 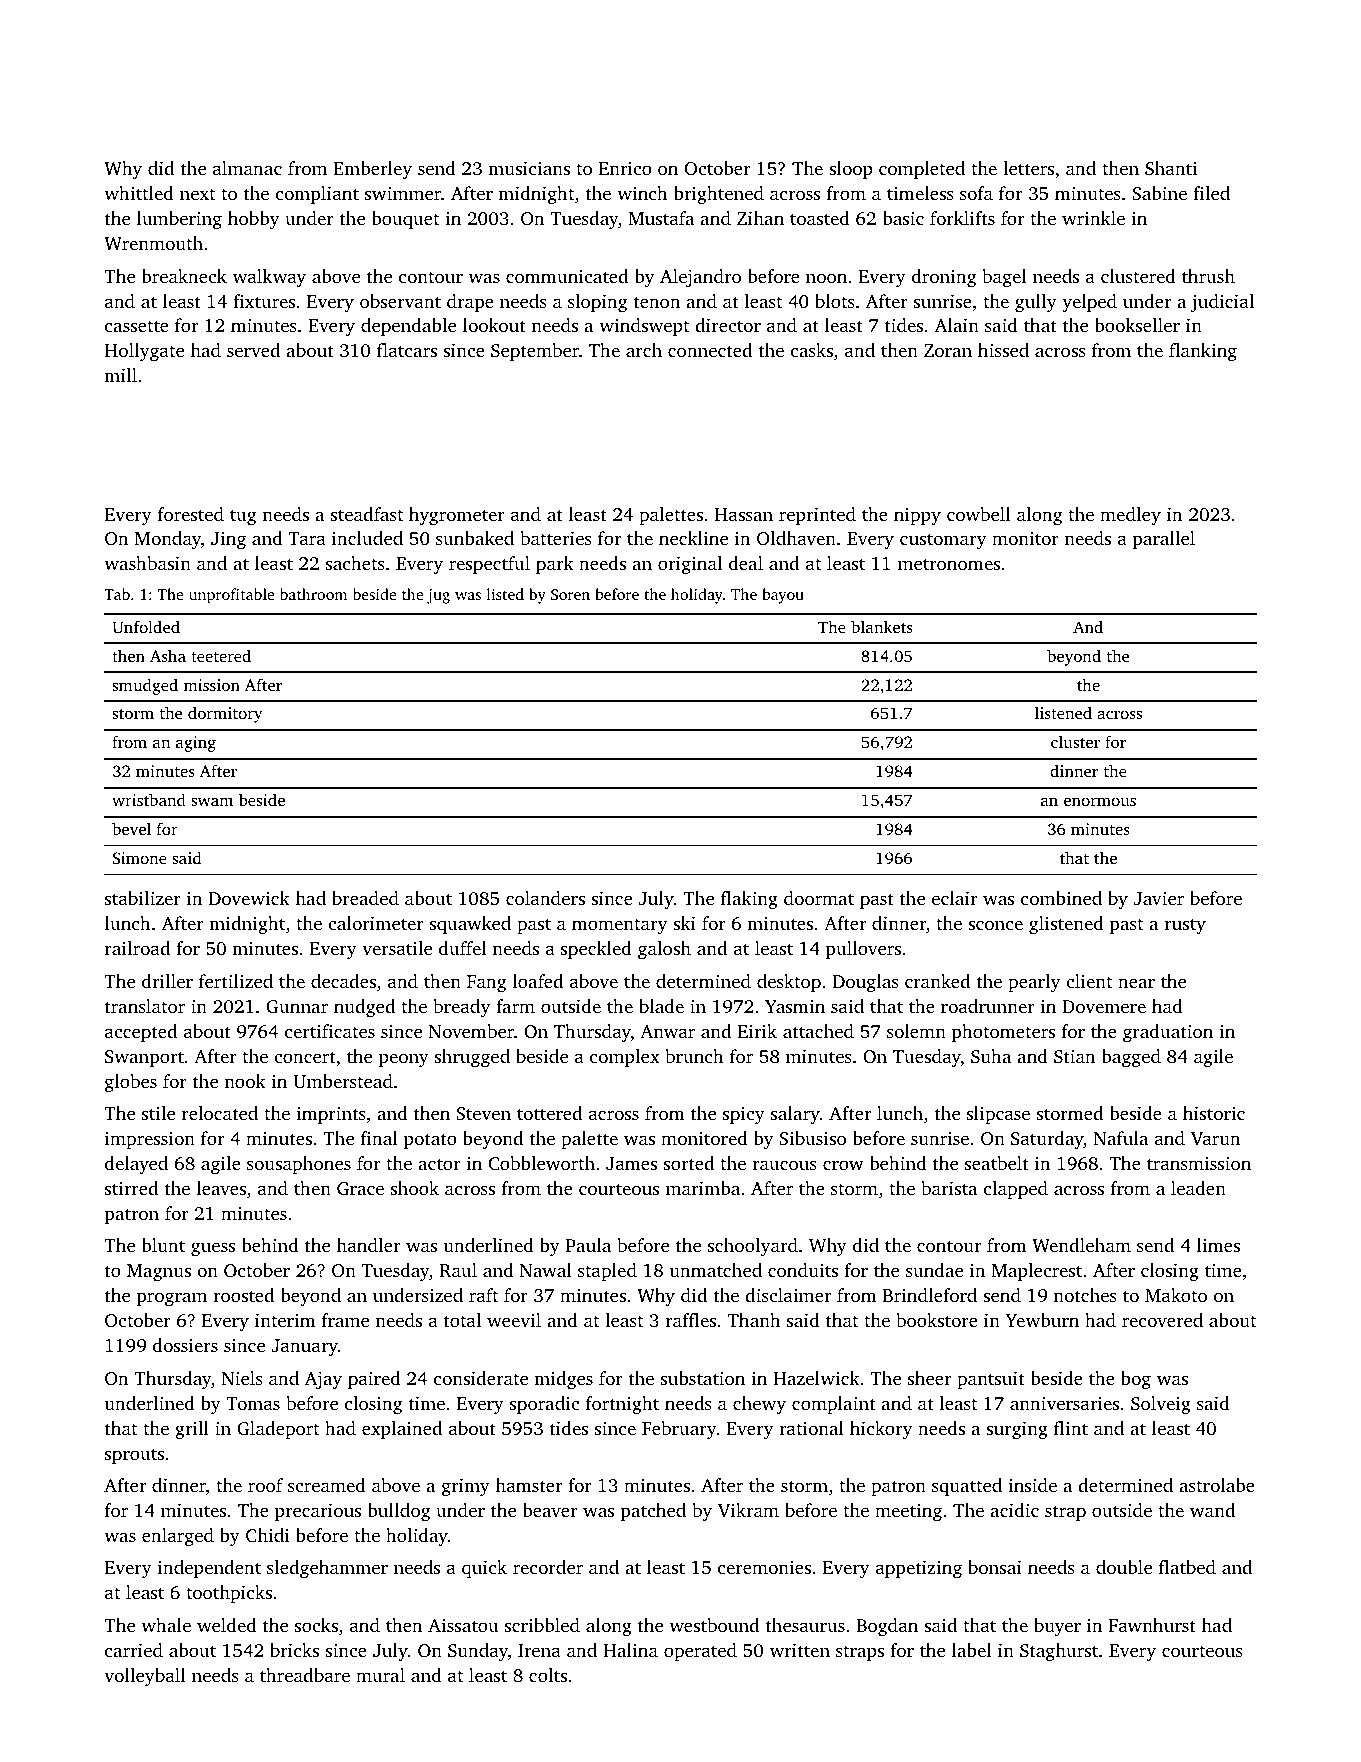 I want to click on Wendleham, so click(x=1081, y=1245).
